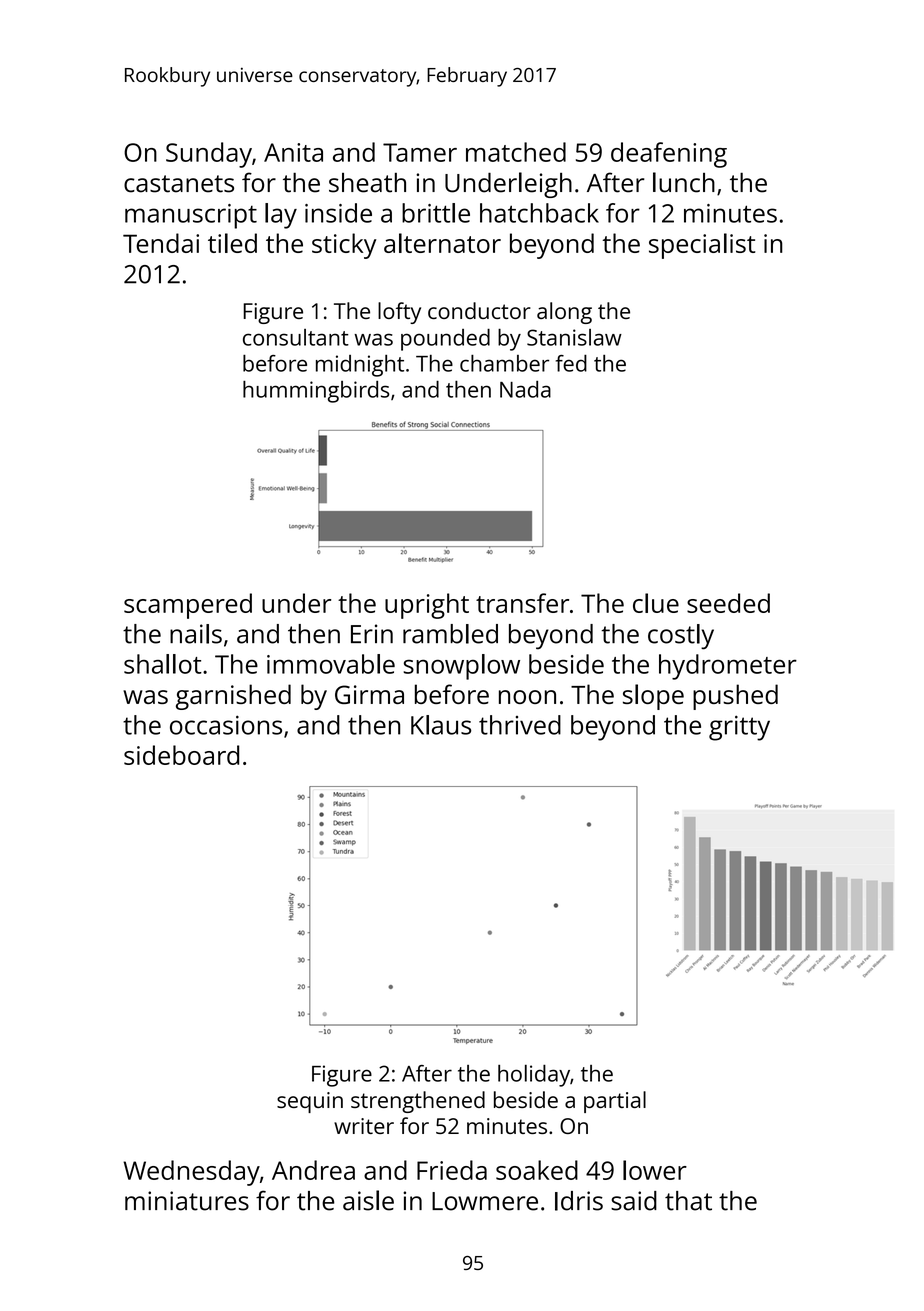  I want to click on Tamer, so click(420, 152).
